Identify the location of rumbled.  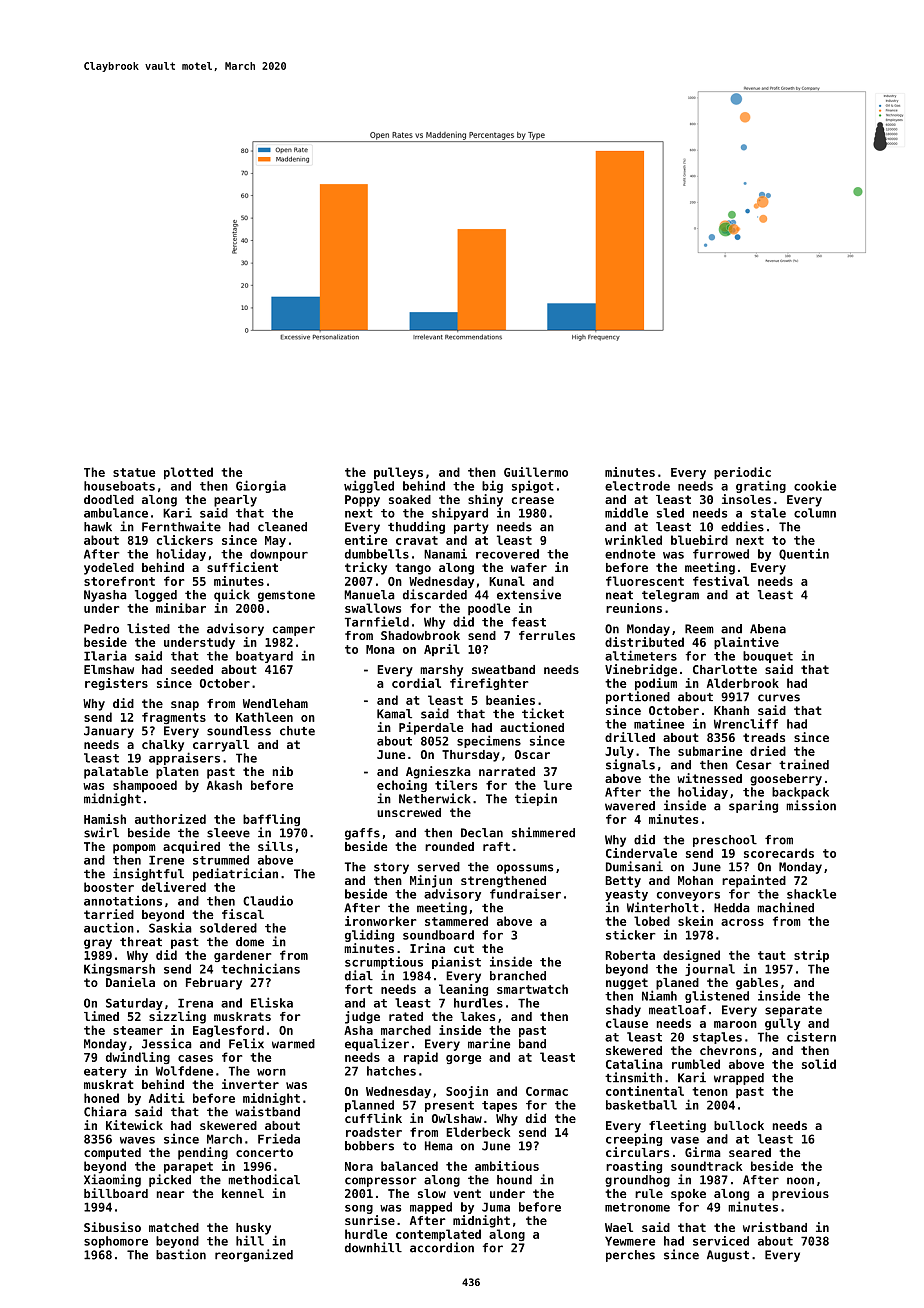
(696, 1064).
